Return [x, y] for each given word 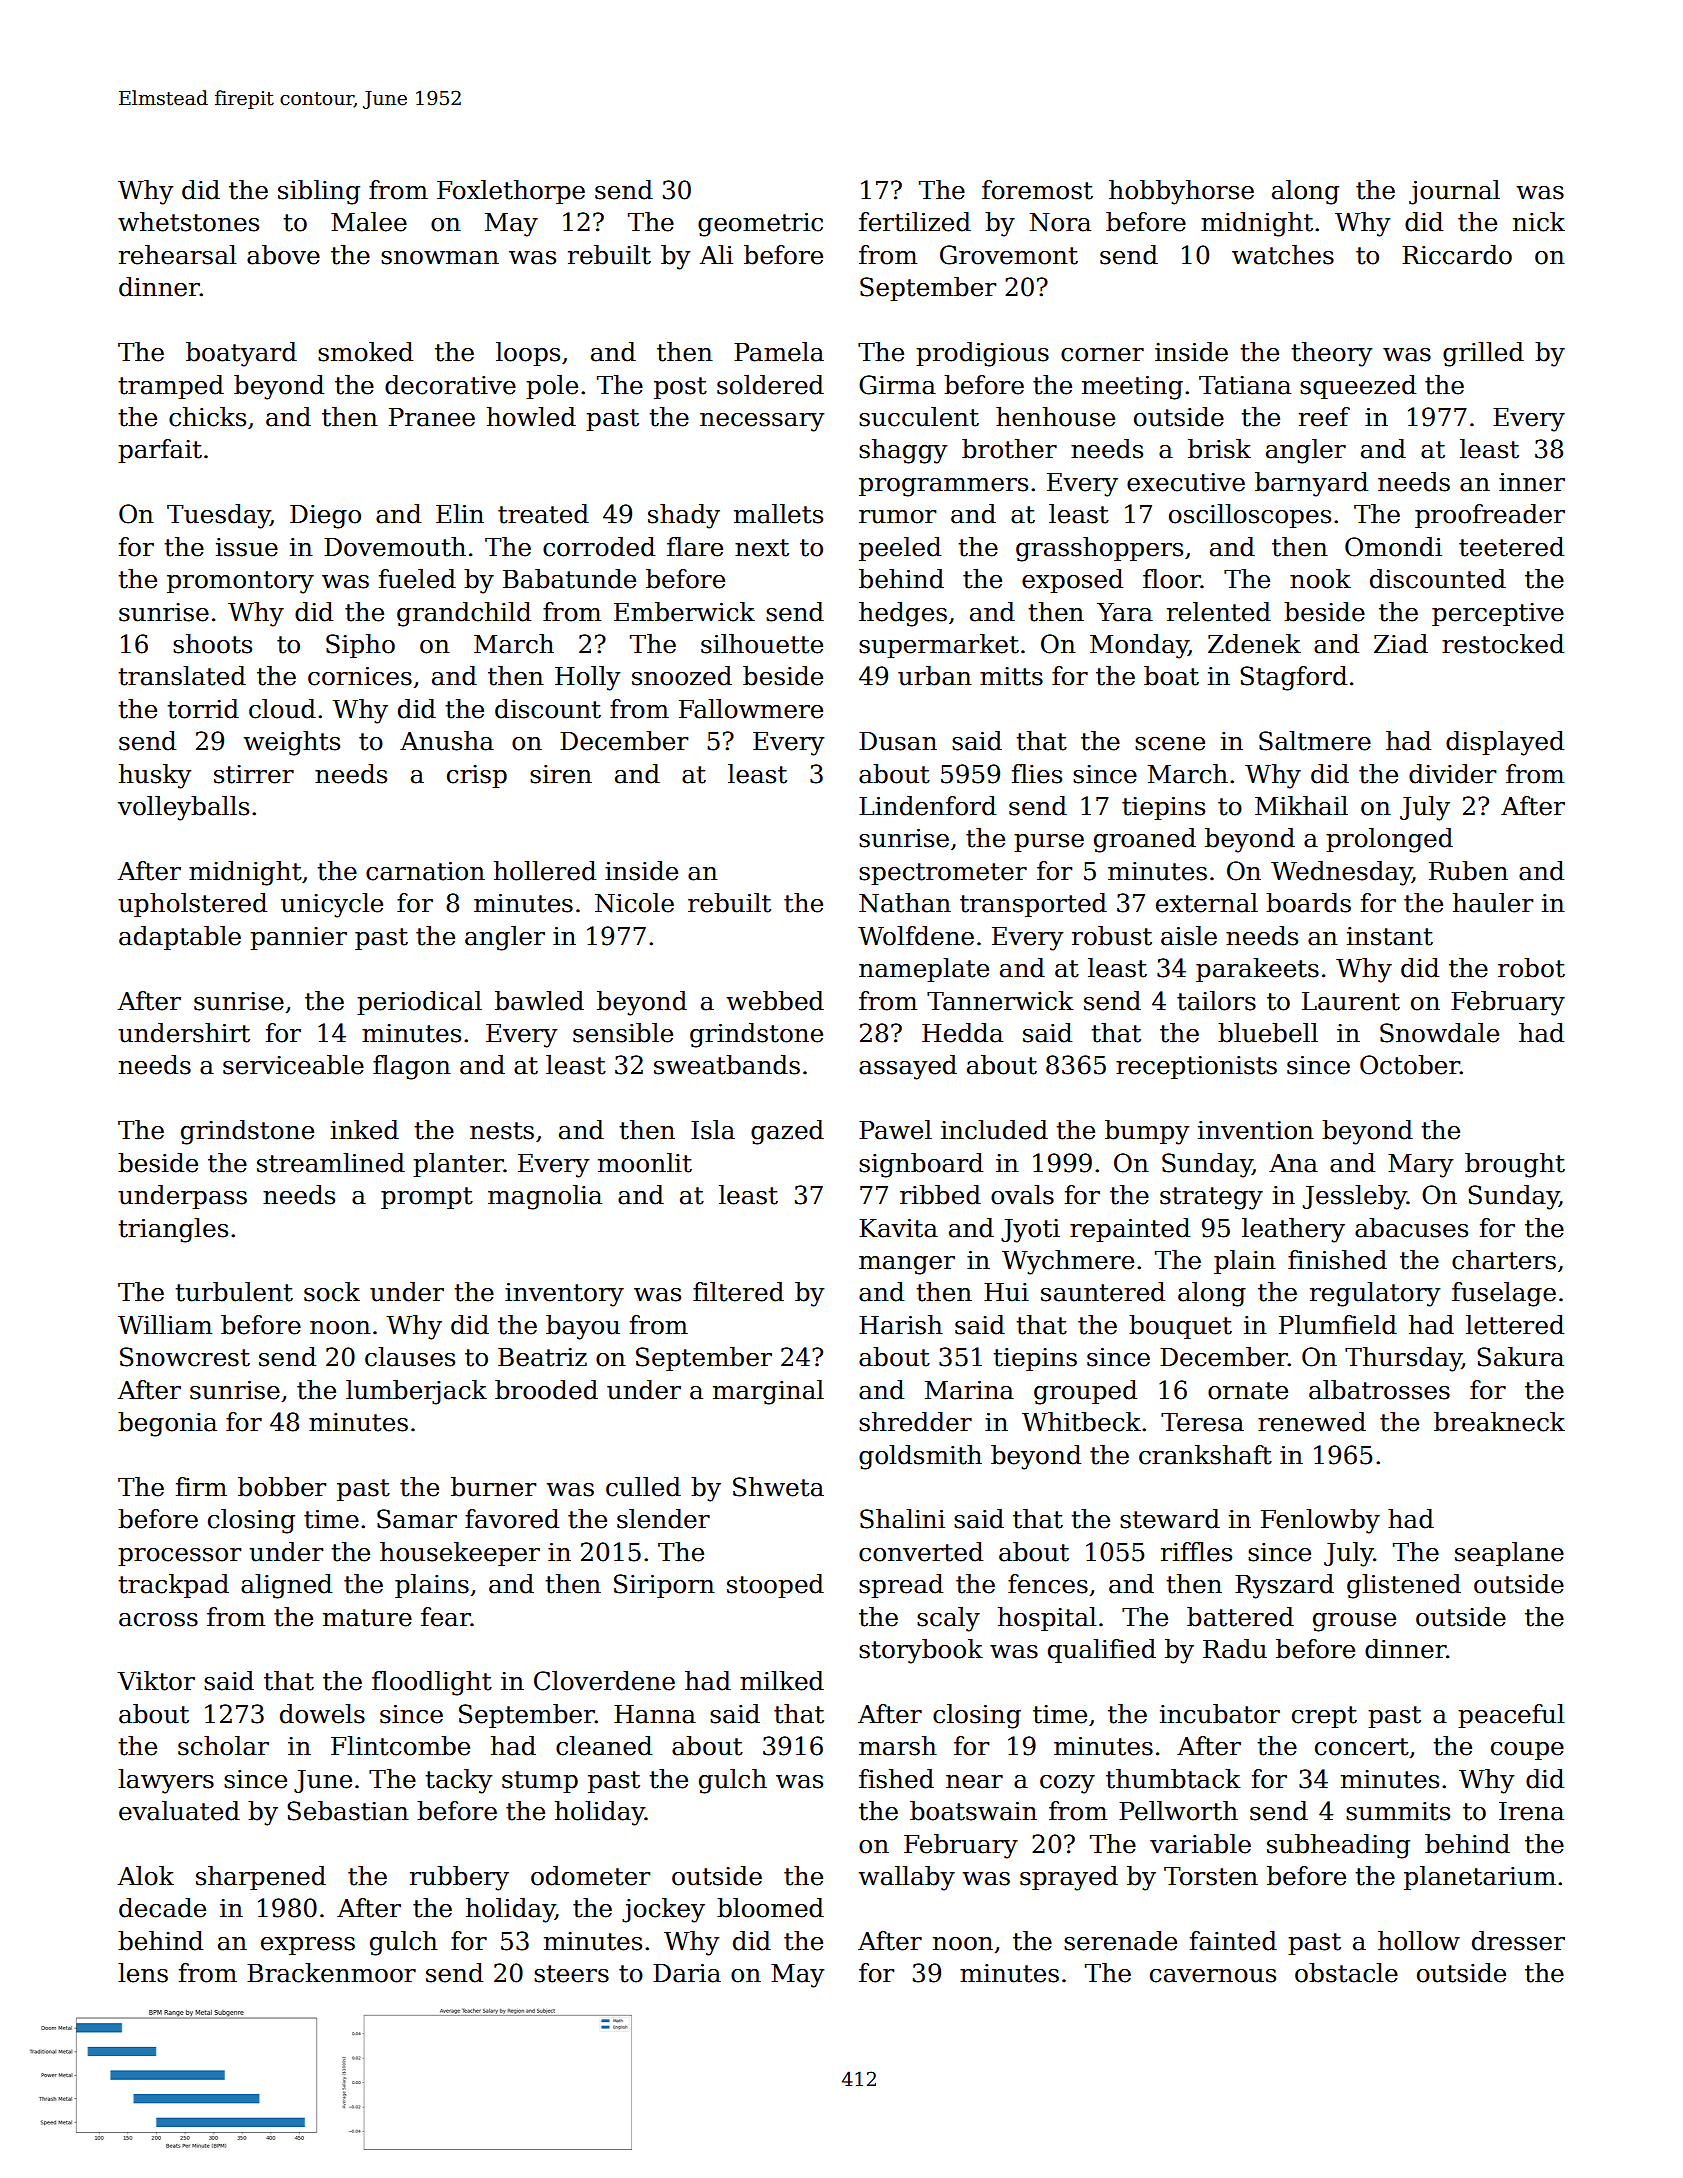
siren [561, 774]
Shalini [902, 1519]
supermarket [939, 646]
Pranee [432, 417]
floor [1172, 579]
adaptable [180, 938]
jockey [663, 1910]
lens [143, 1973]
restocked [1503, 644]
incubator [1220, 1714]
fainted [1233, 1941]
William [165, 1325]
